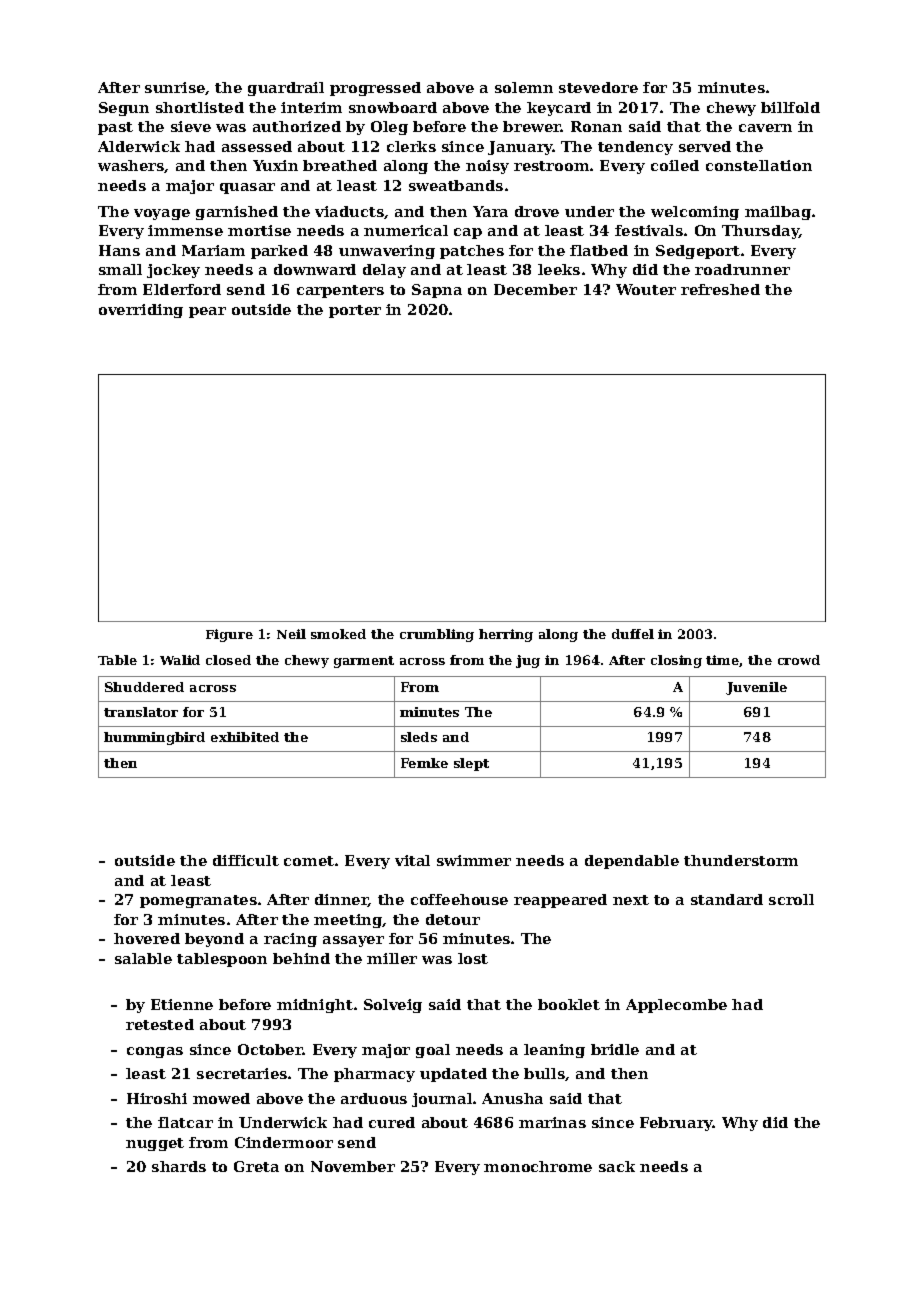 The height and width of the page is (1308, 924). What do you see at coordinates (528, 661) in the page?
I see `jug` at bounding box center [528, 661].
